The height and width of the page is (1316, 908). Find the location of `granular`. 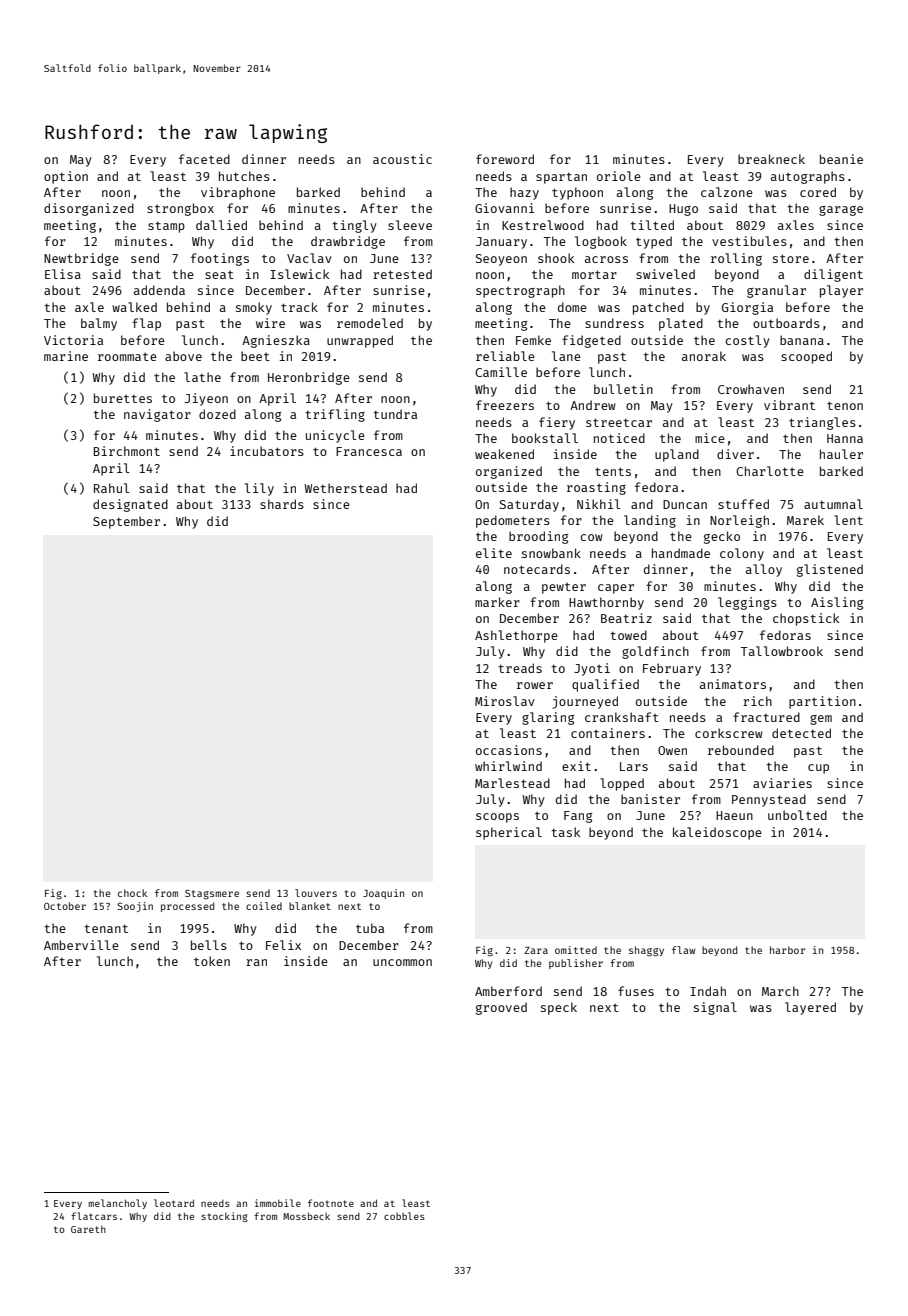

granular is located at coordinates (776, 291).
